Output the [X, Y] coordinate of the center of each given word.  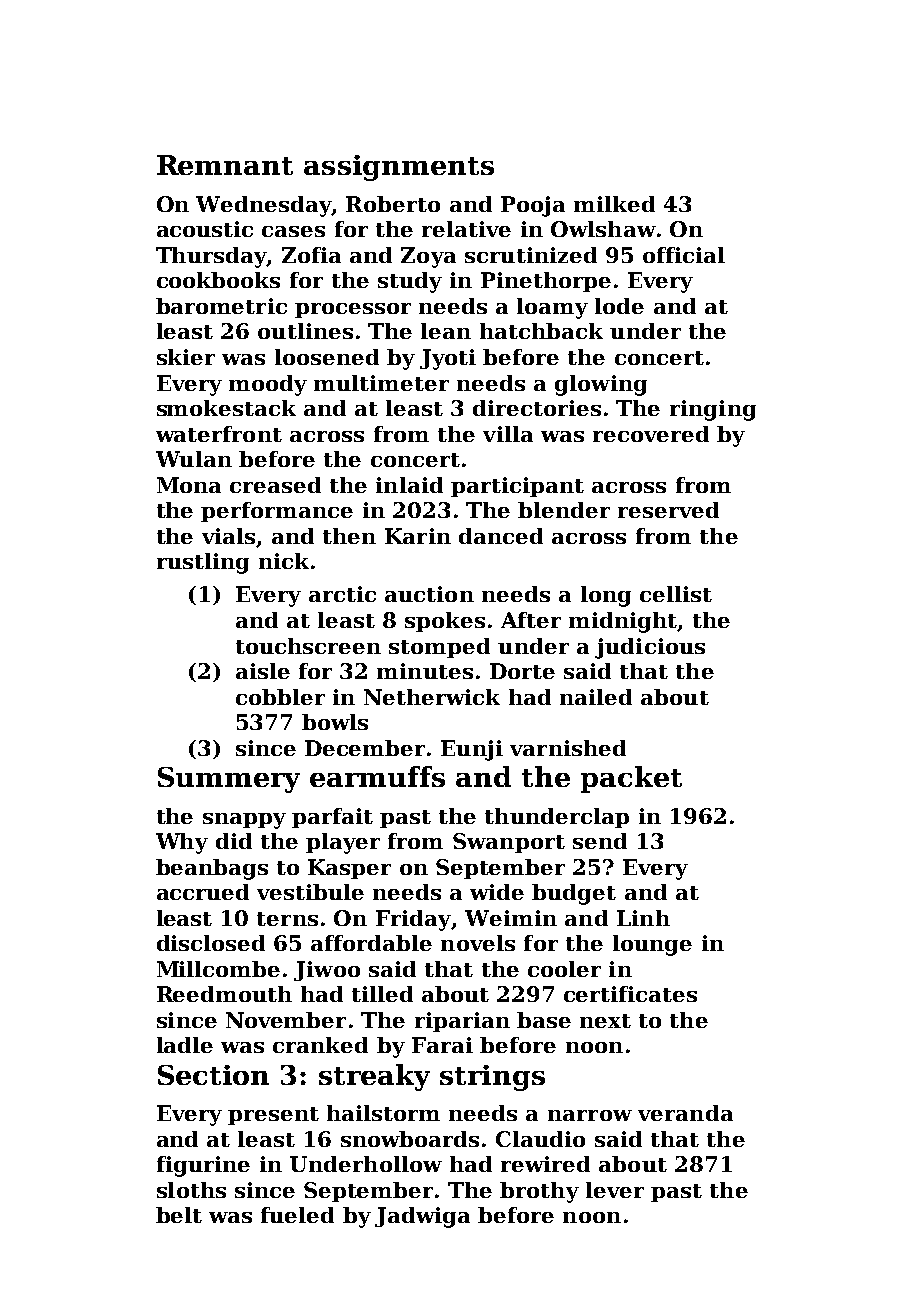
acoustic [205, 229]
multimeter [381, 383]
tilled [382, 994]
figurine [203, 1166]
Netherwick [432, 697]
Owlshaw [603, 229]
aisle [263, 671]
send [600, 841]
